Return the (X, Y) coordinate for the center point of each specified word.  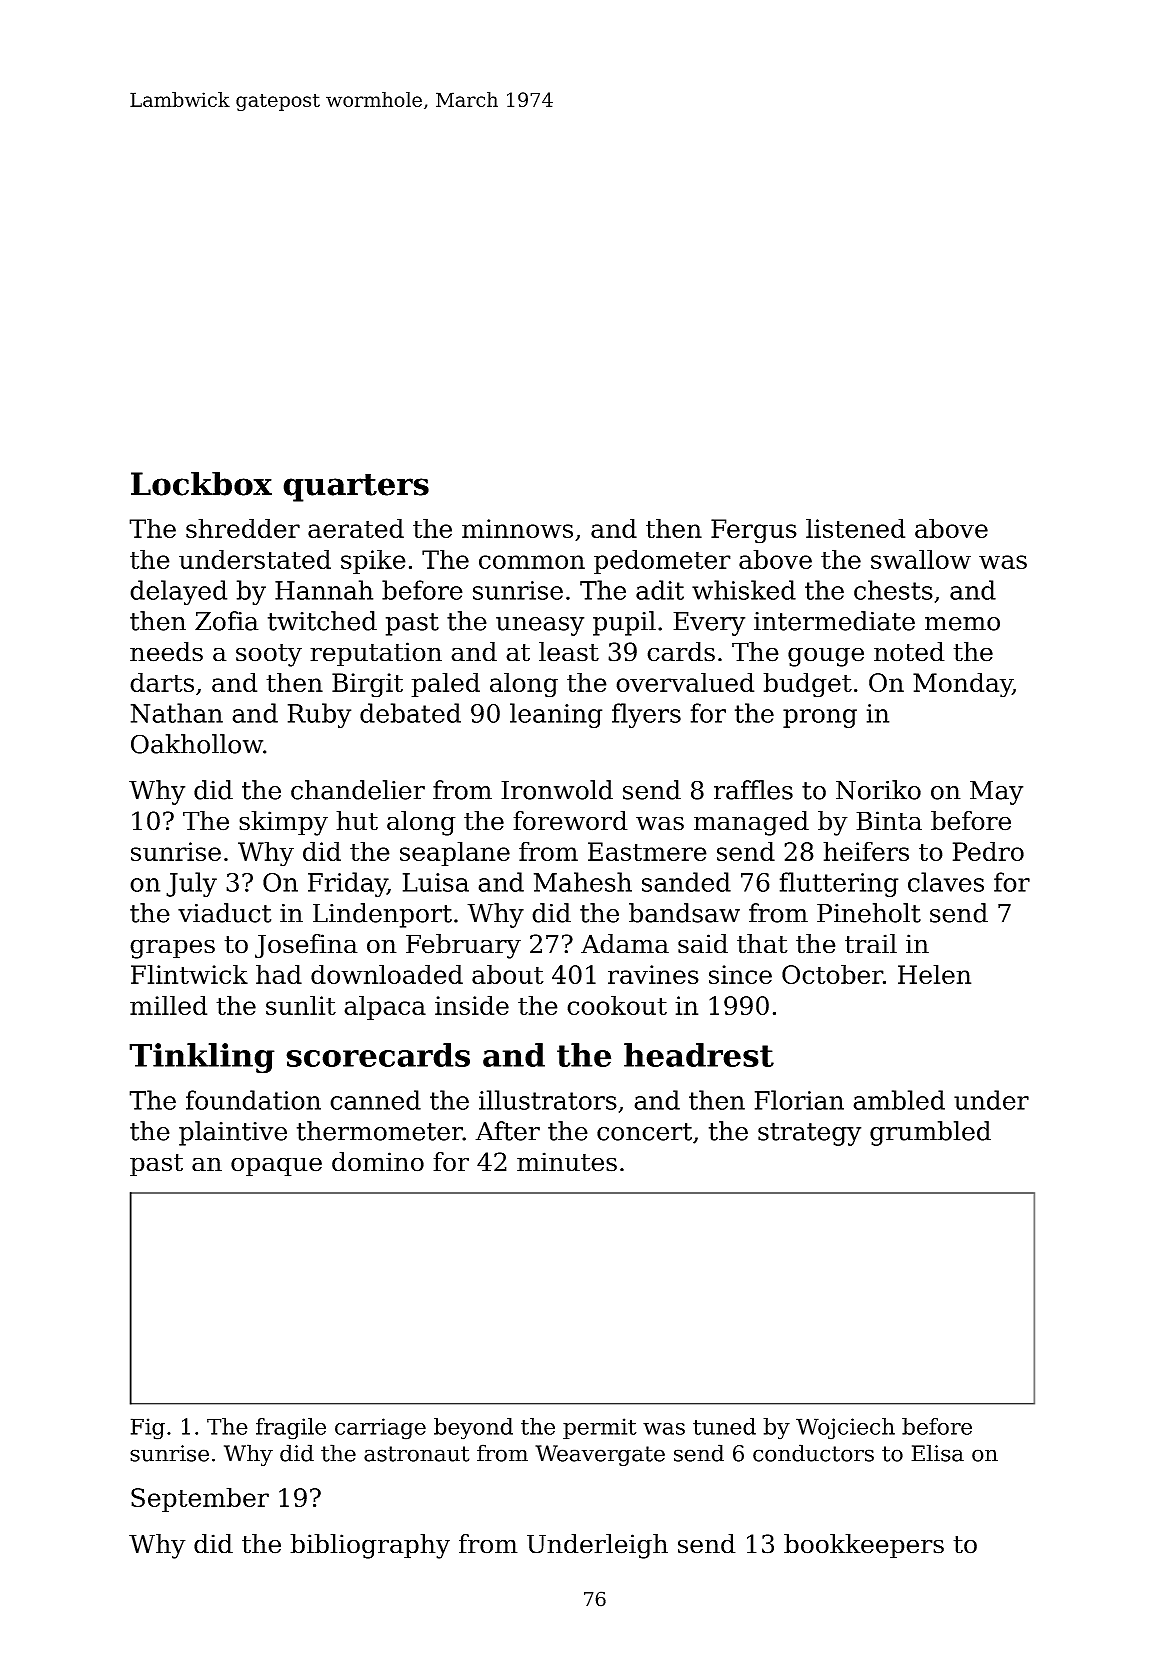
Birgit (367, 685)
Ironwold (557, 790)
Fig (148, 1429)
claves (946, 882)
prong (820, 718)
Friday (348, 884)
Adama (625, 944)
